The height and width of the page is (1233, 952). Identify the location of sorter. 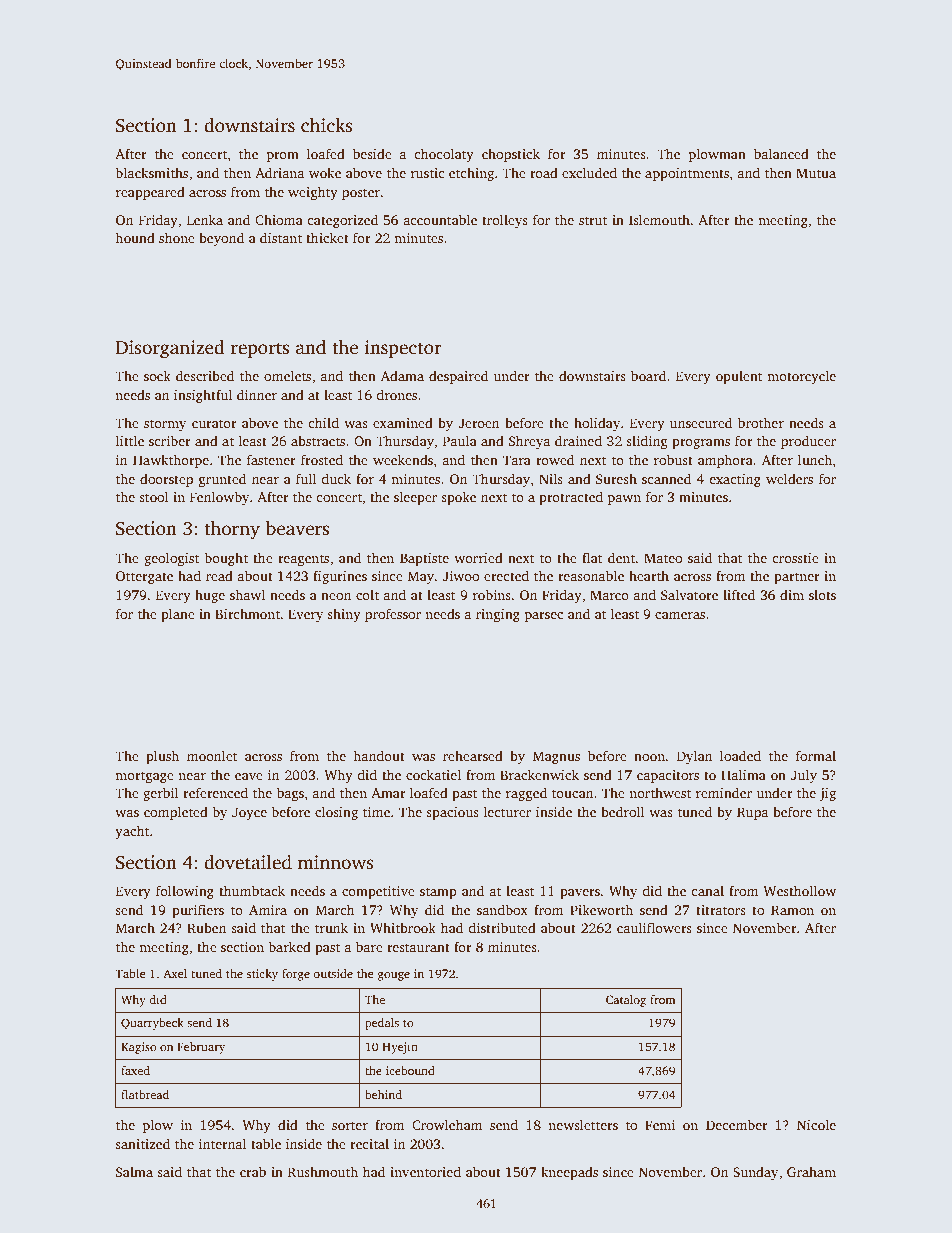
(350, 1125).
